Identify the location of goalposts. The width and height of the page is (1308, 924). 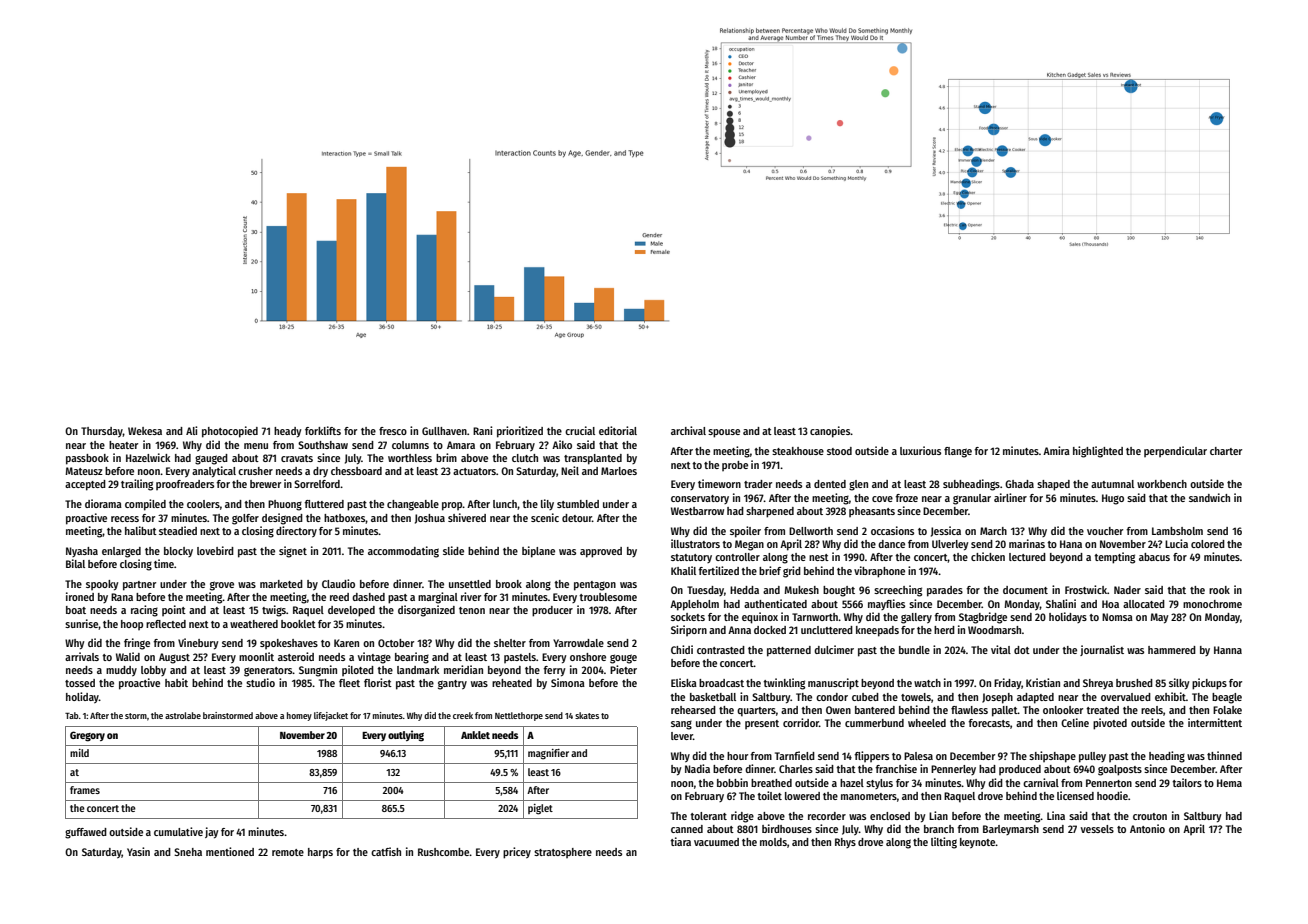
(1120, 770).
